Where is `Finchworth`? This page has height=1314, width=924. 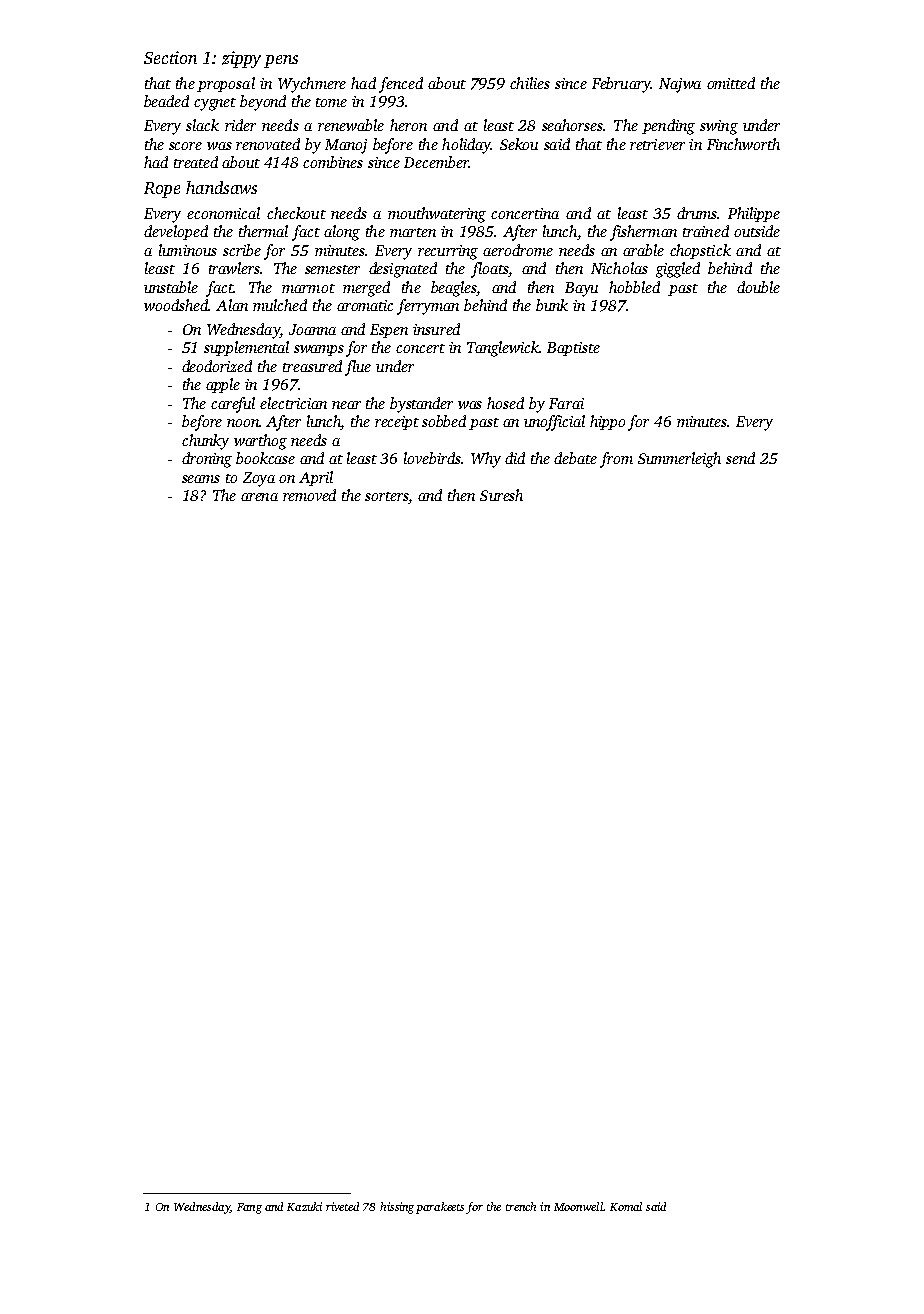
Finchworth is located at coordinates (743, 144).
